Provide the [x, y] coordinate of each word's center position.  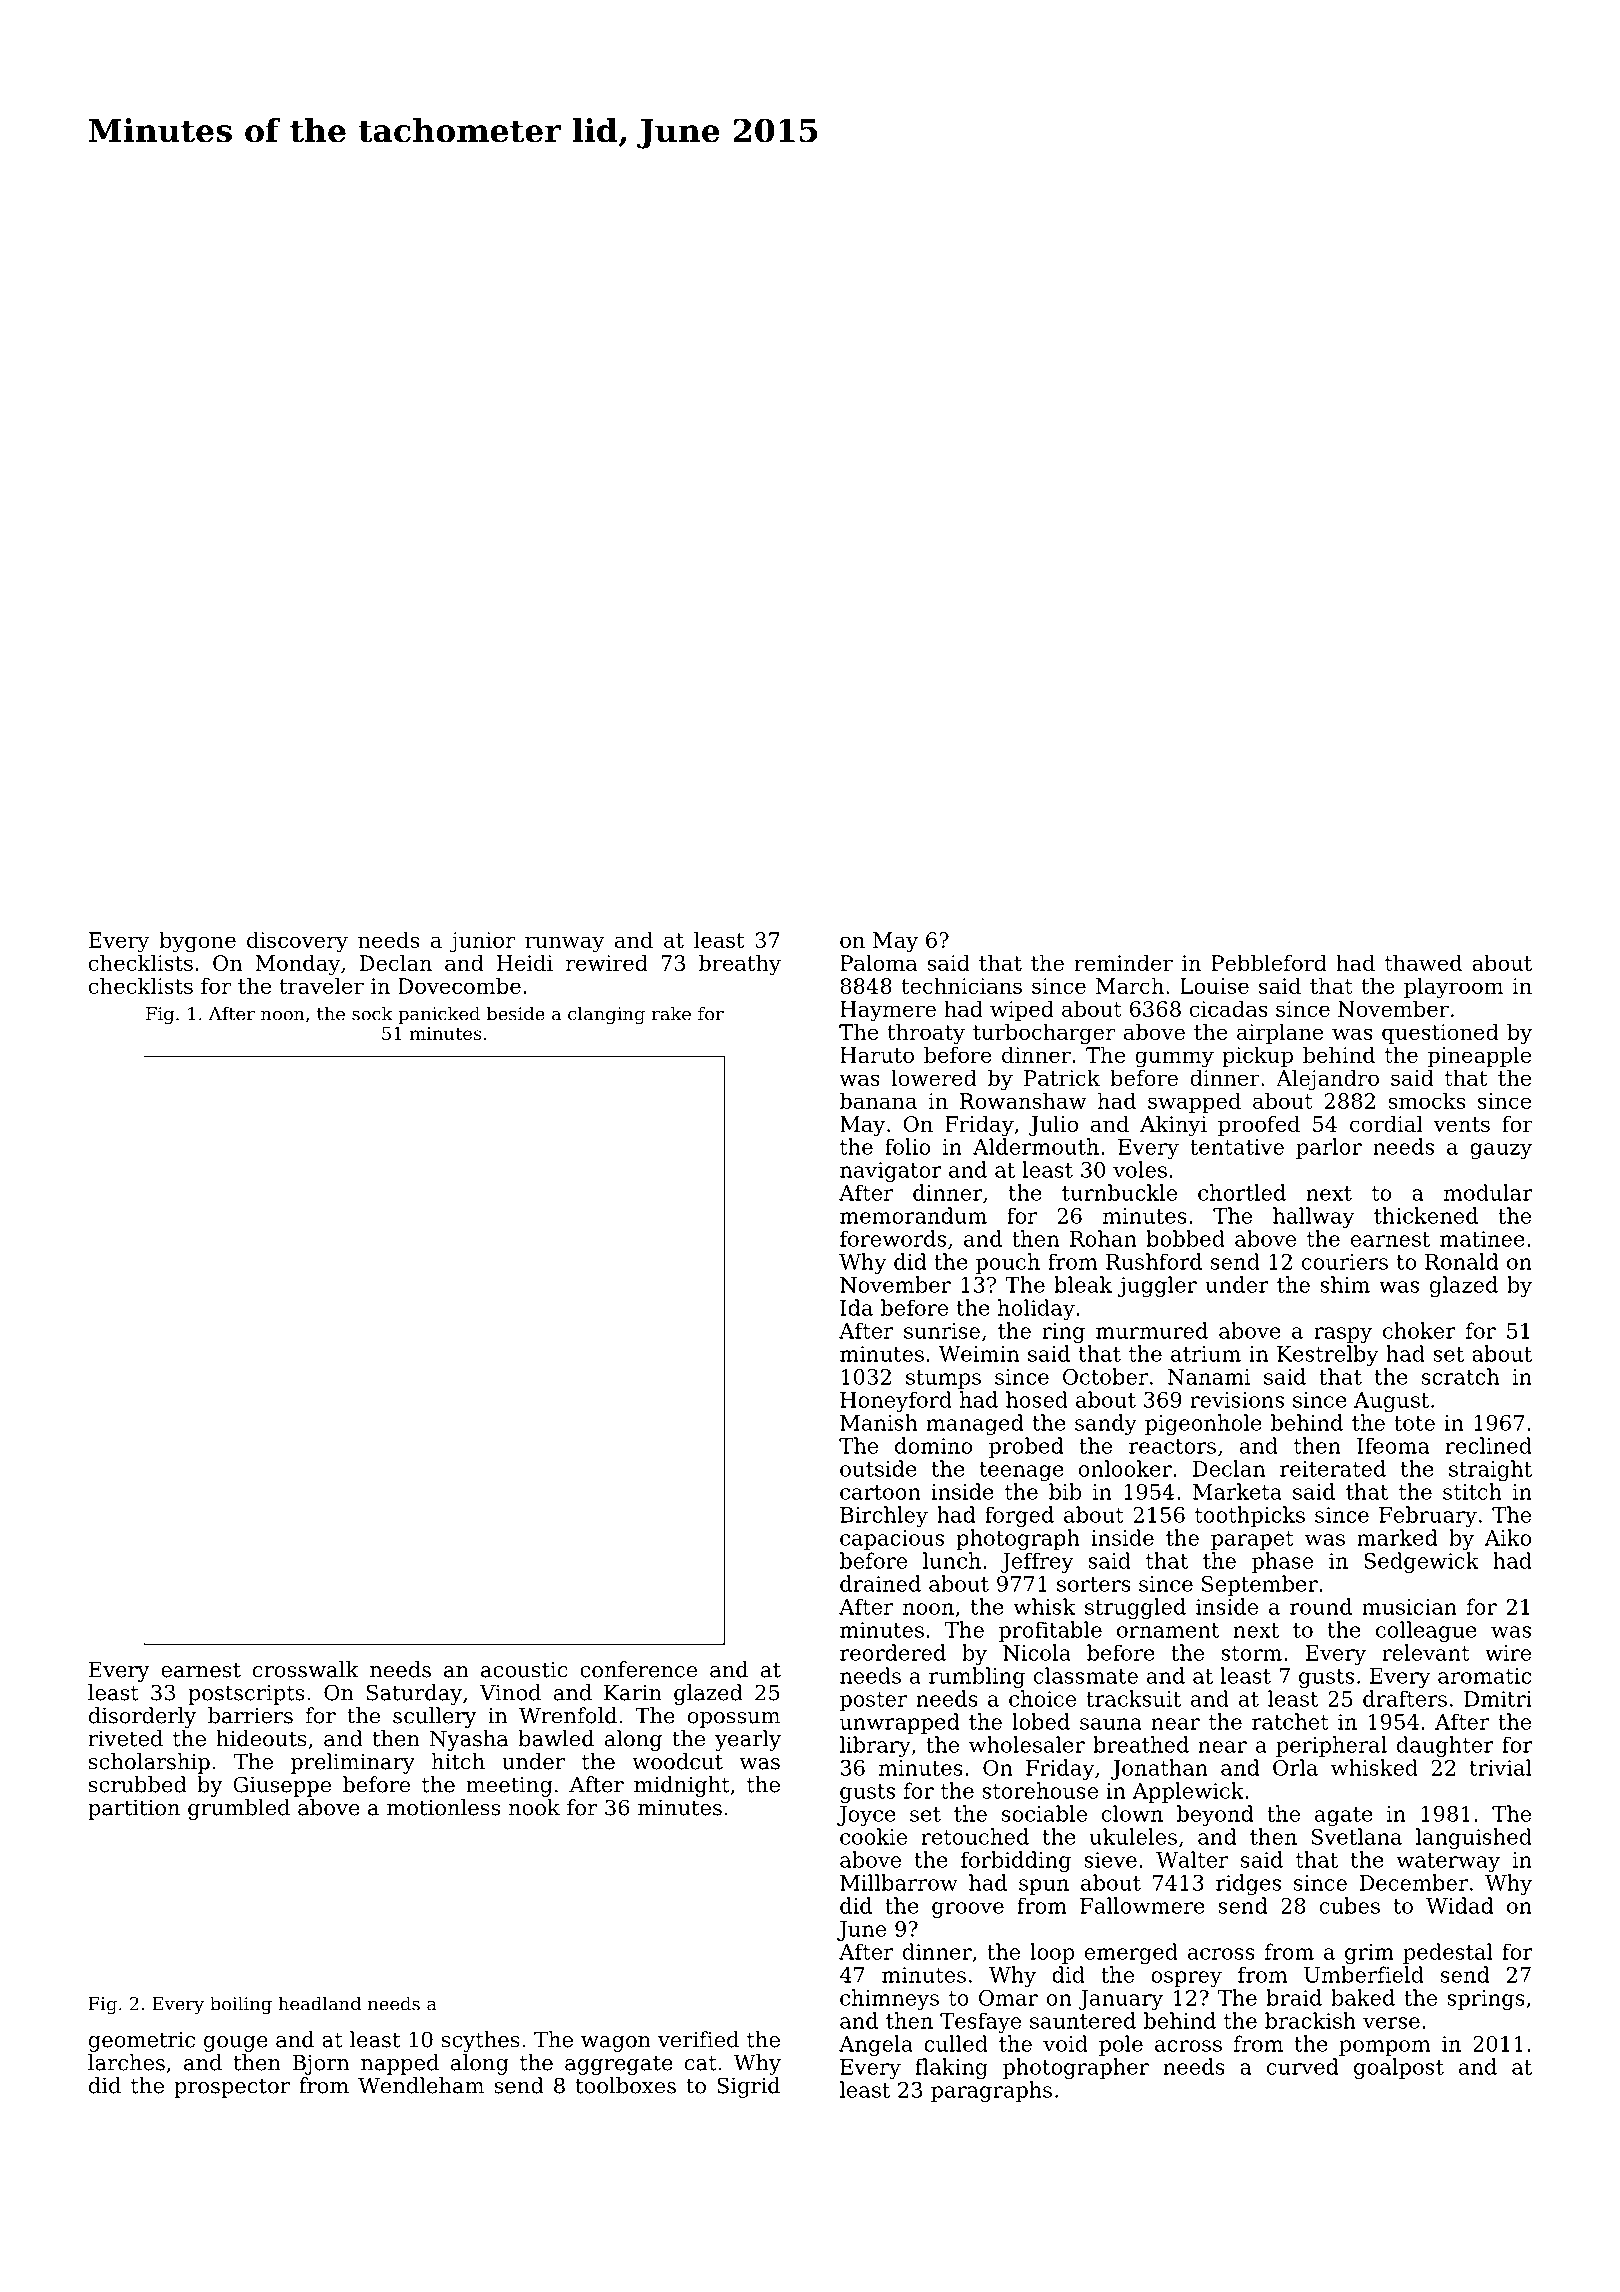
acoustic [524, 1670]
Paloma [878, 962]
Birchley [884, 1516]
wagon [616, 2044]
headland [319, 2003]
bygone [197, 942]
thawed [1423, 962]
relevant [1426, 1652]
